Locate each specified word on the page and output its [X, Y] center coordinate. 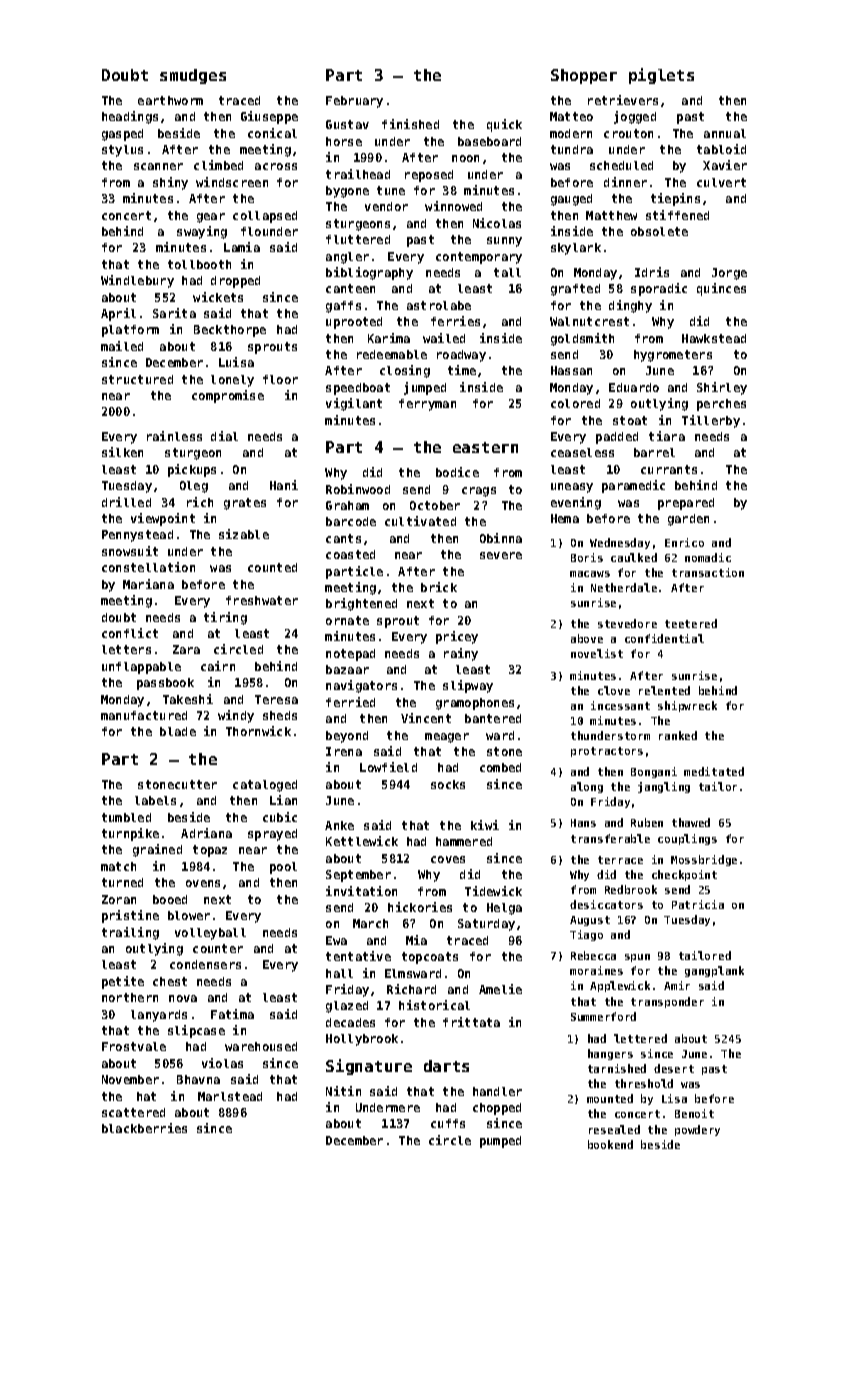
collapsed [265, 217]
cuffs [448, 1123]
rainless [174, 436]
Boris [587, 557]
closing [405, 371]
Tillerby [711, 421]
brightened [361, 604]
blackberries [144, 1128]
